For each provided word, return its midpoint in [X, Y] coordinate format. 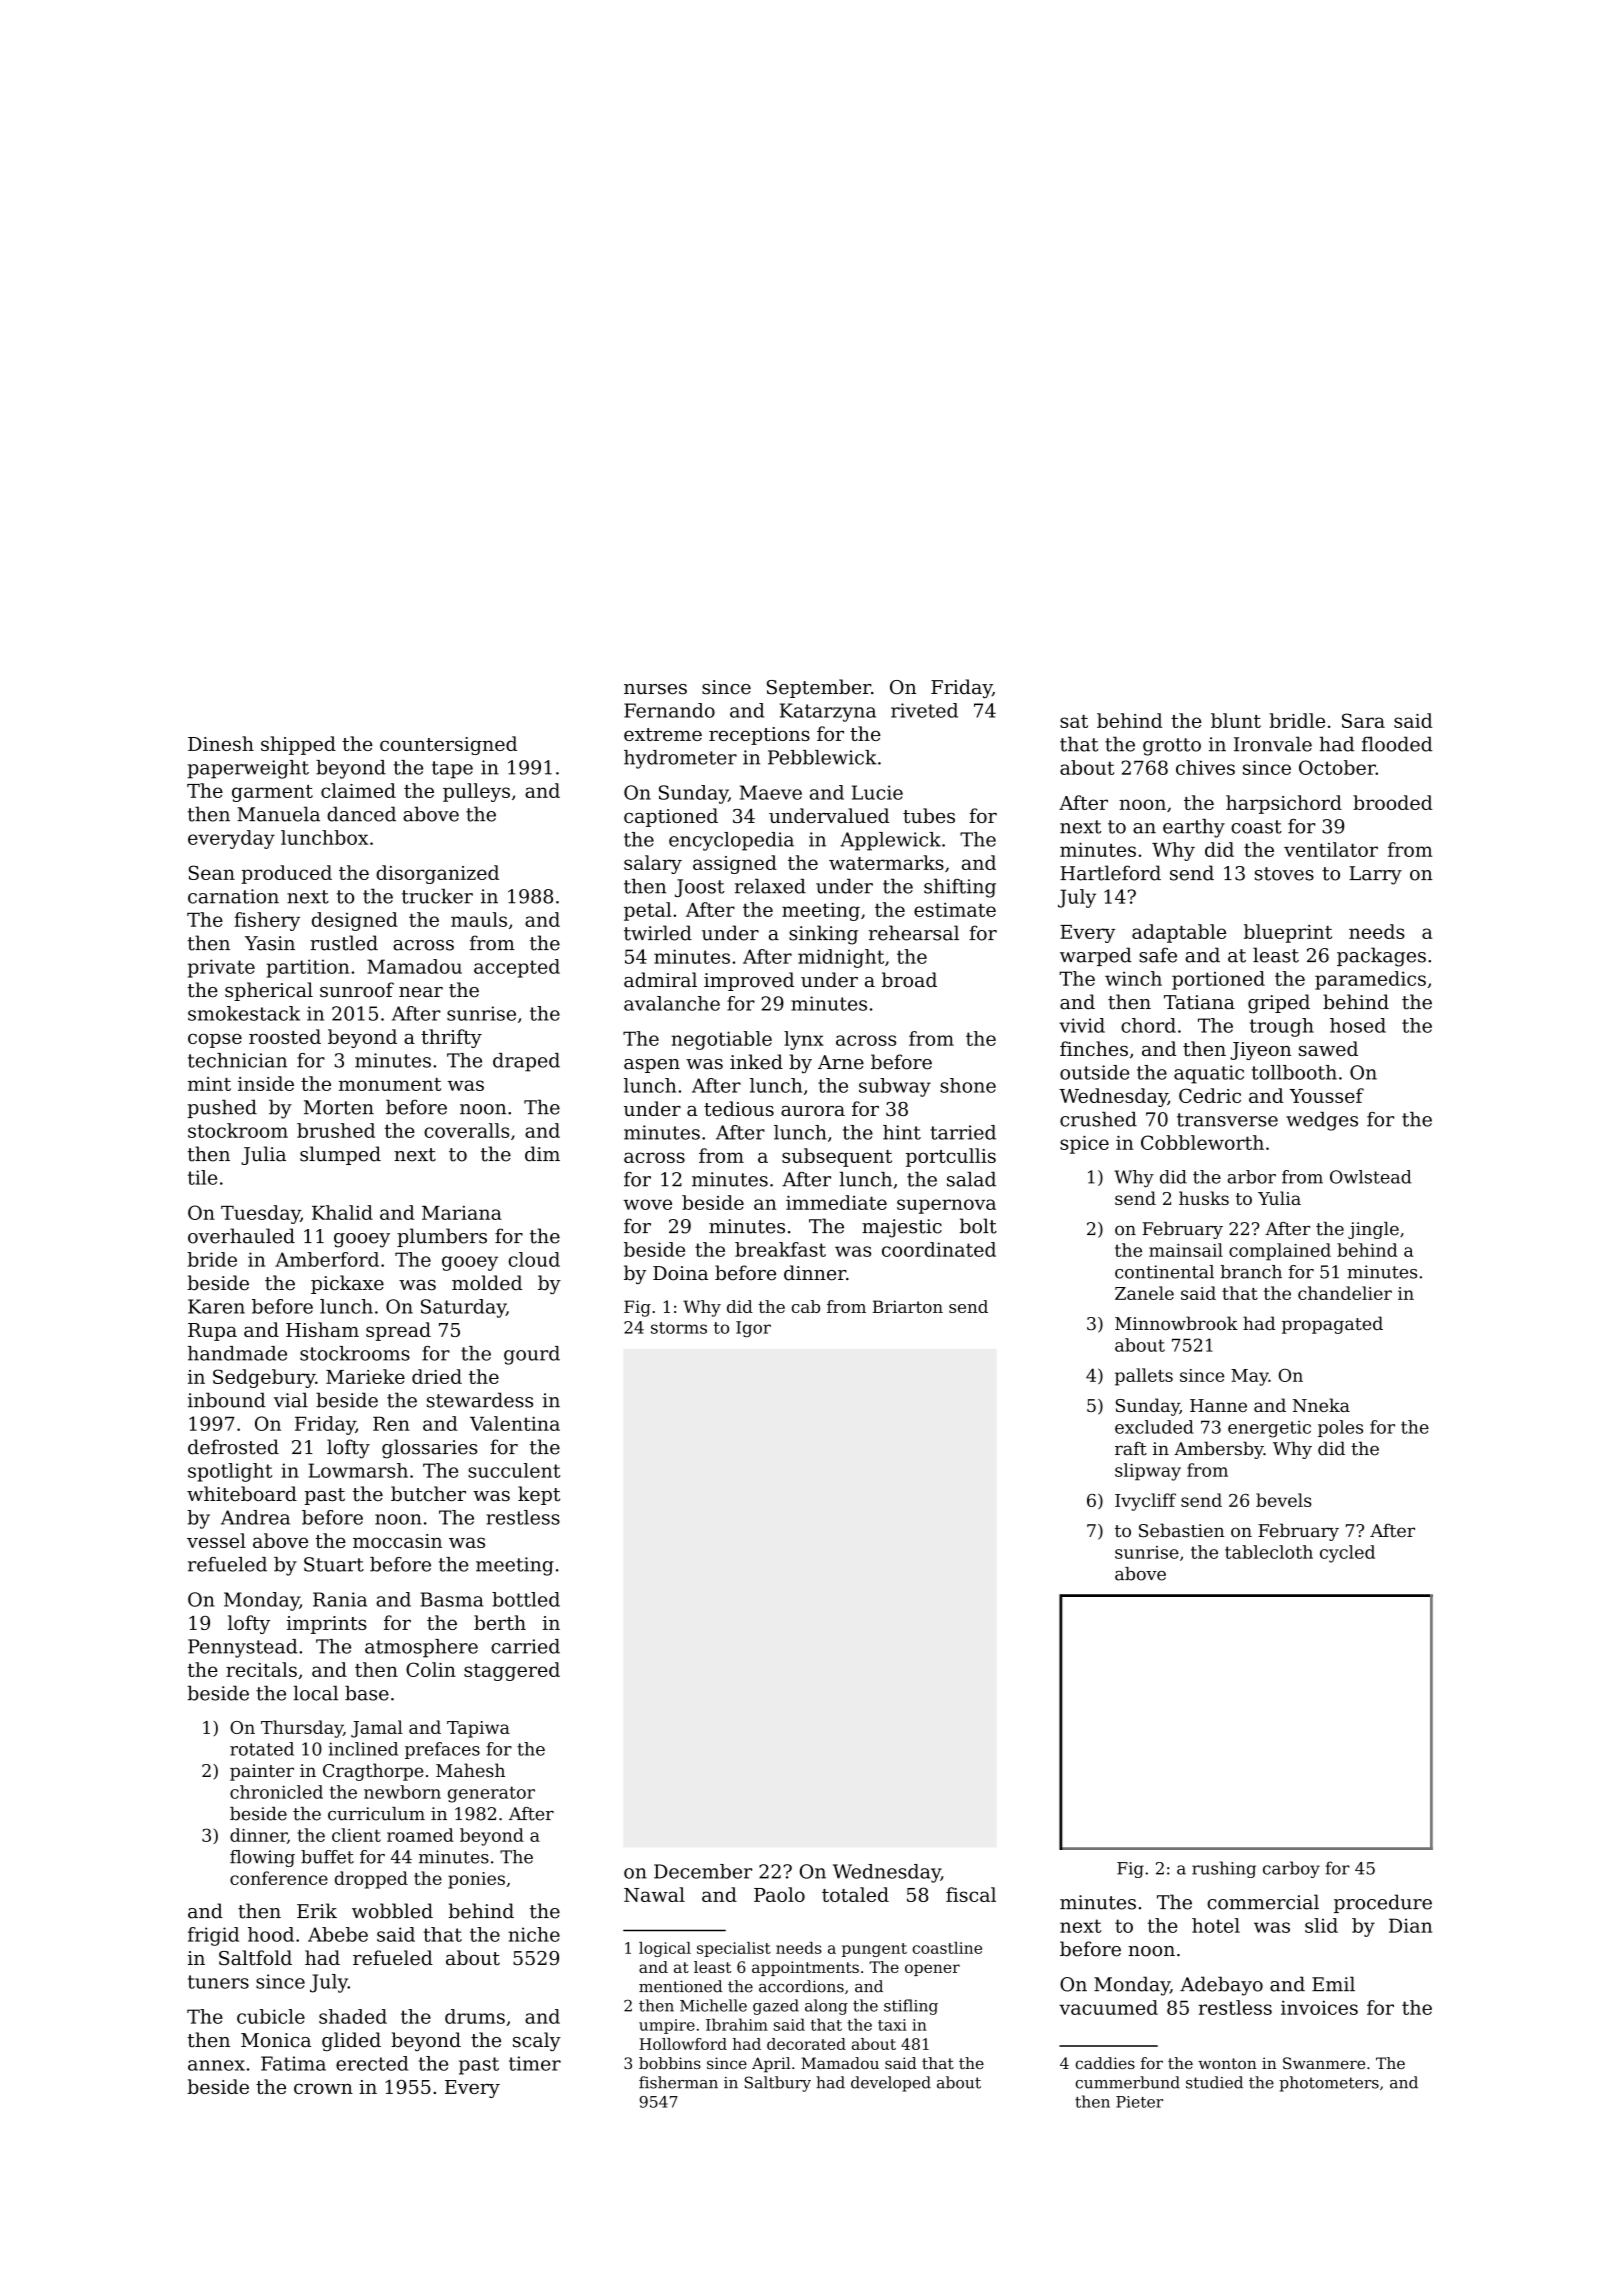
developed [891, 2084]
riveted [924, 710]
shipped [298, 745]
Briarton [908, 1306]
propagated [1332, 1325]
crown [323, 2088]
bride [212, 1259]
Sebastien [1181, 1530]
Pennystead [242, 1648]
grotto [1172, 747]
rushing [1224, 1869]
